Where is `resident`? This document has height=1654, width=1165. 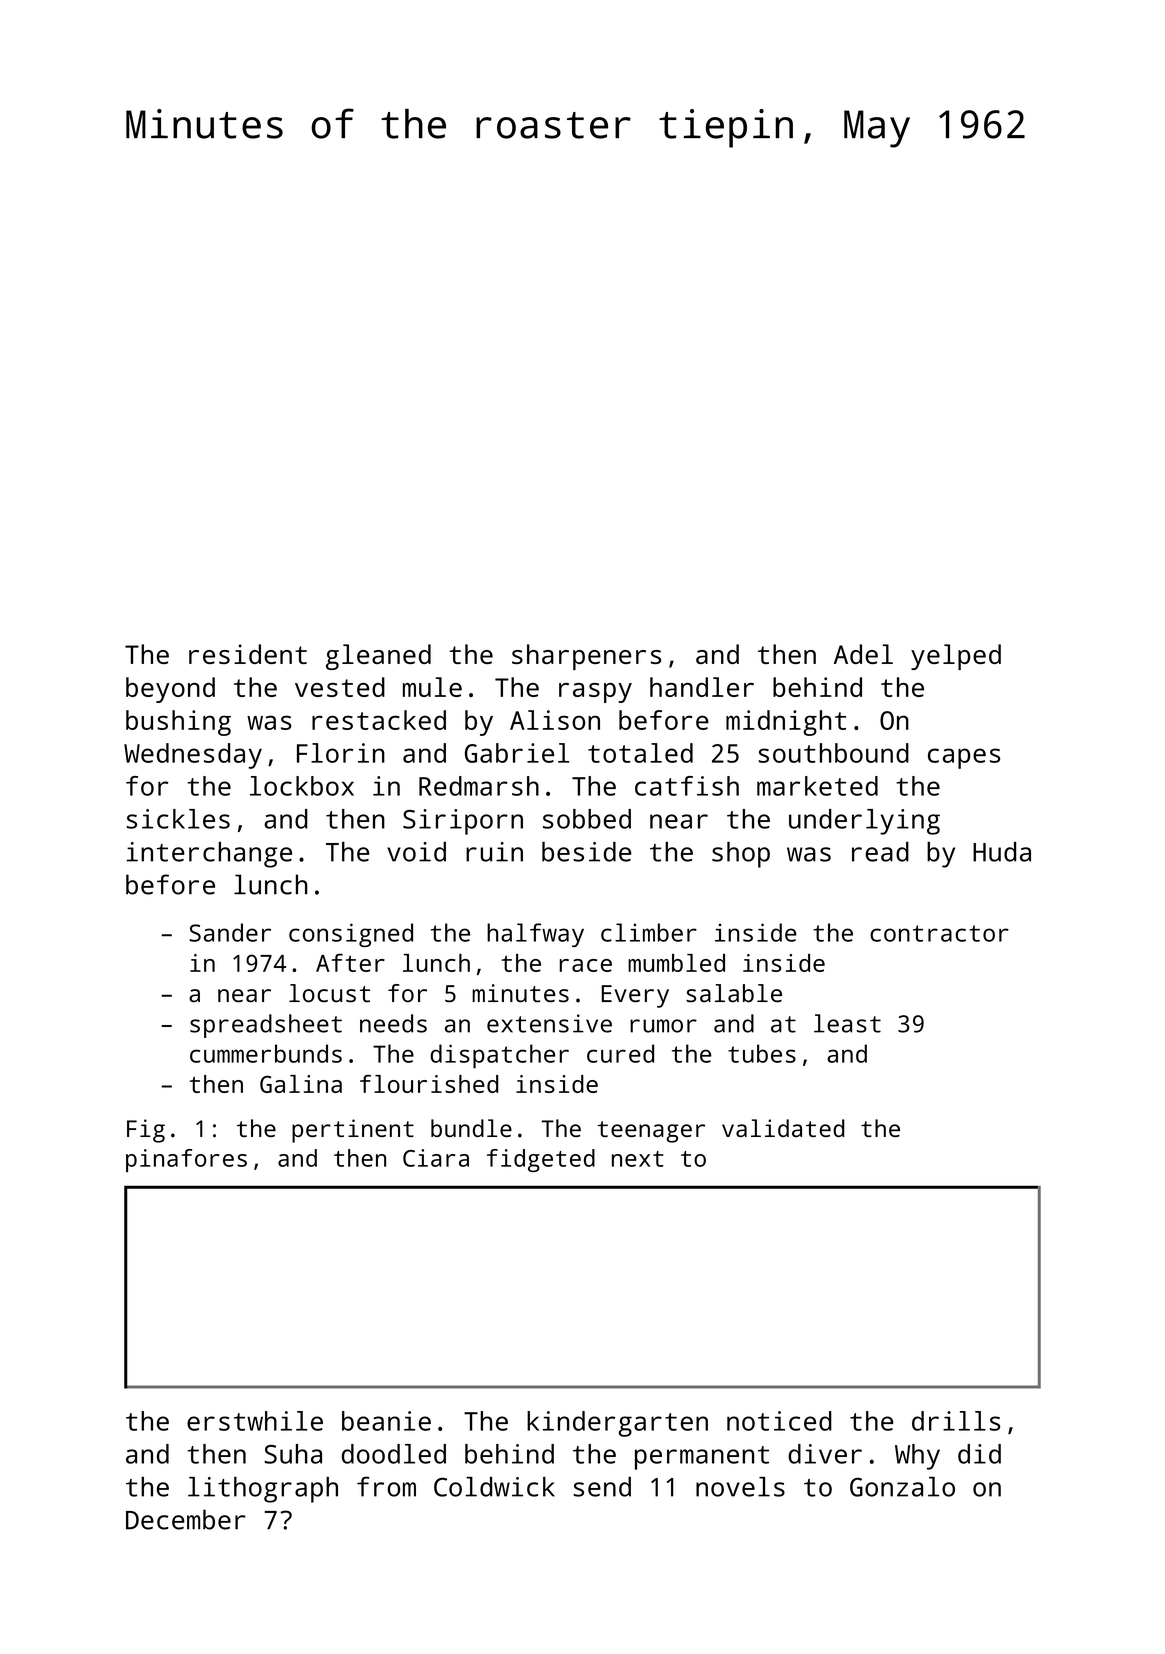
resident is located at coordinates (248, 654).
